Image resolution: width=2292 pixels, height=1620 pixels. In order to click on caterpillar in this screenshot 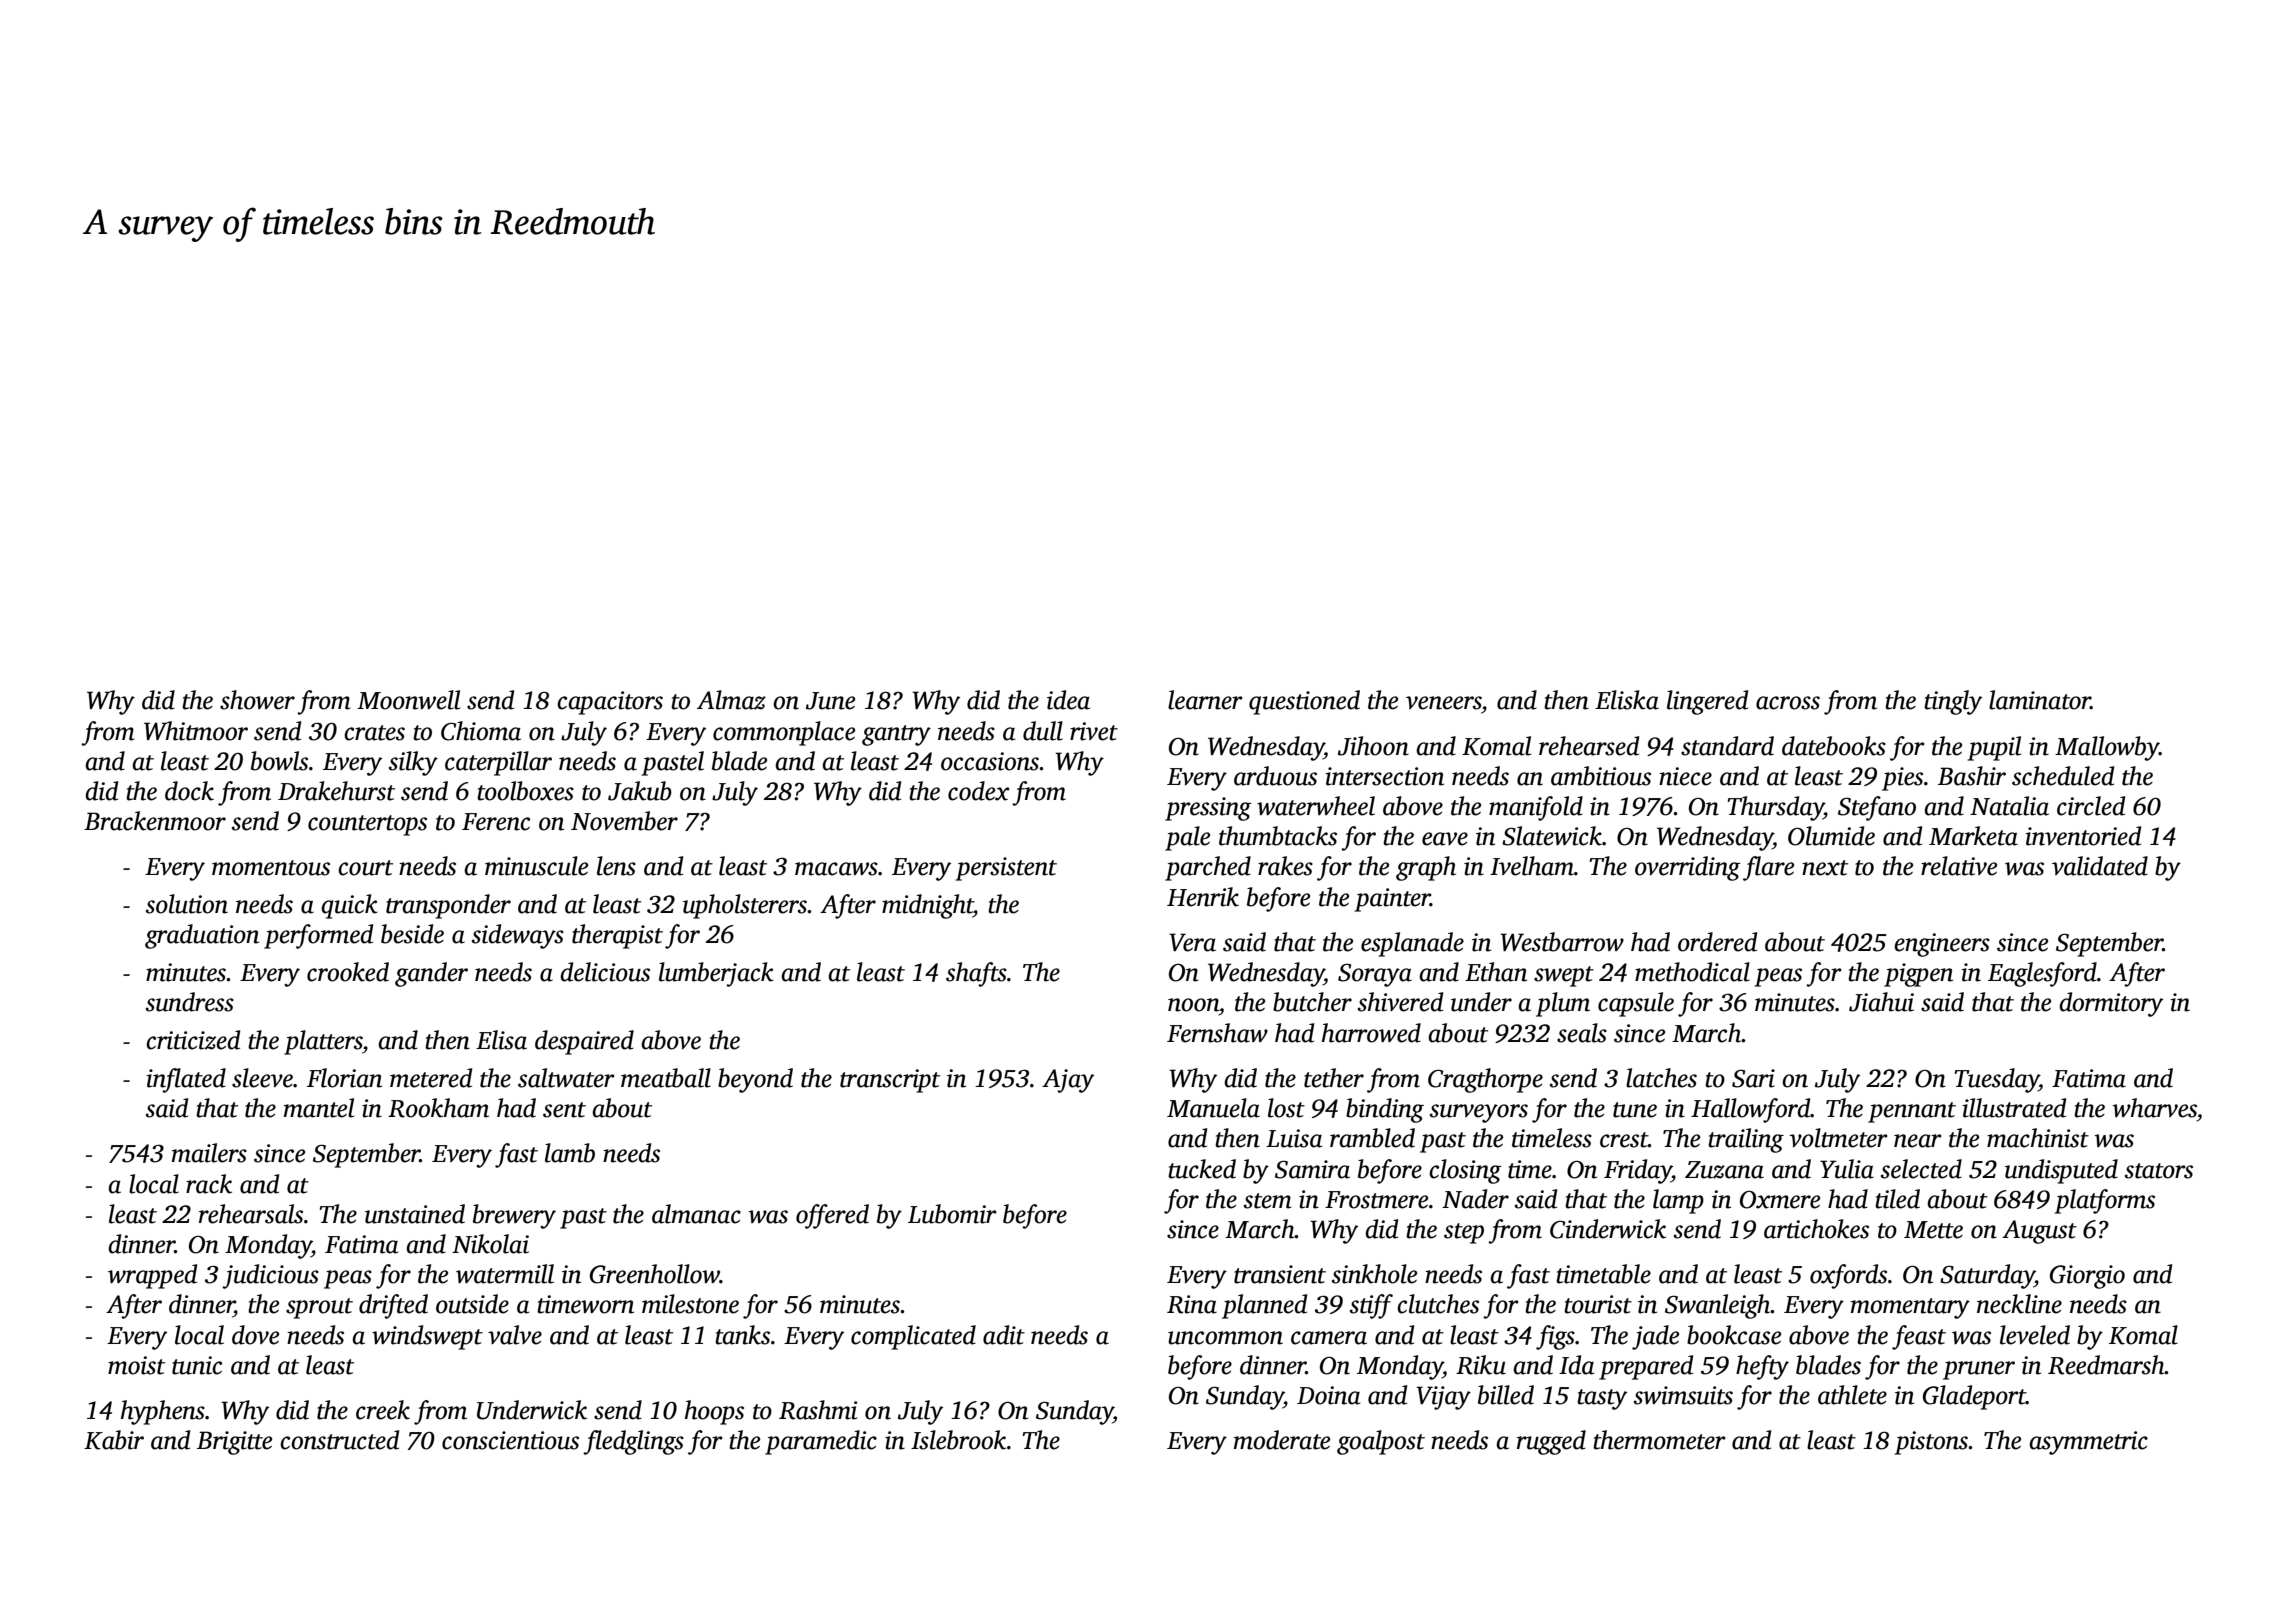, I will do `click(498, 763)`.
